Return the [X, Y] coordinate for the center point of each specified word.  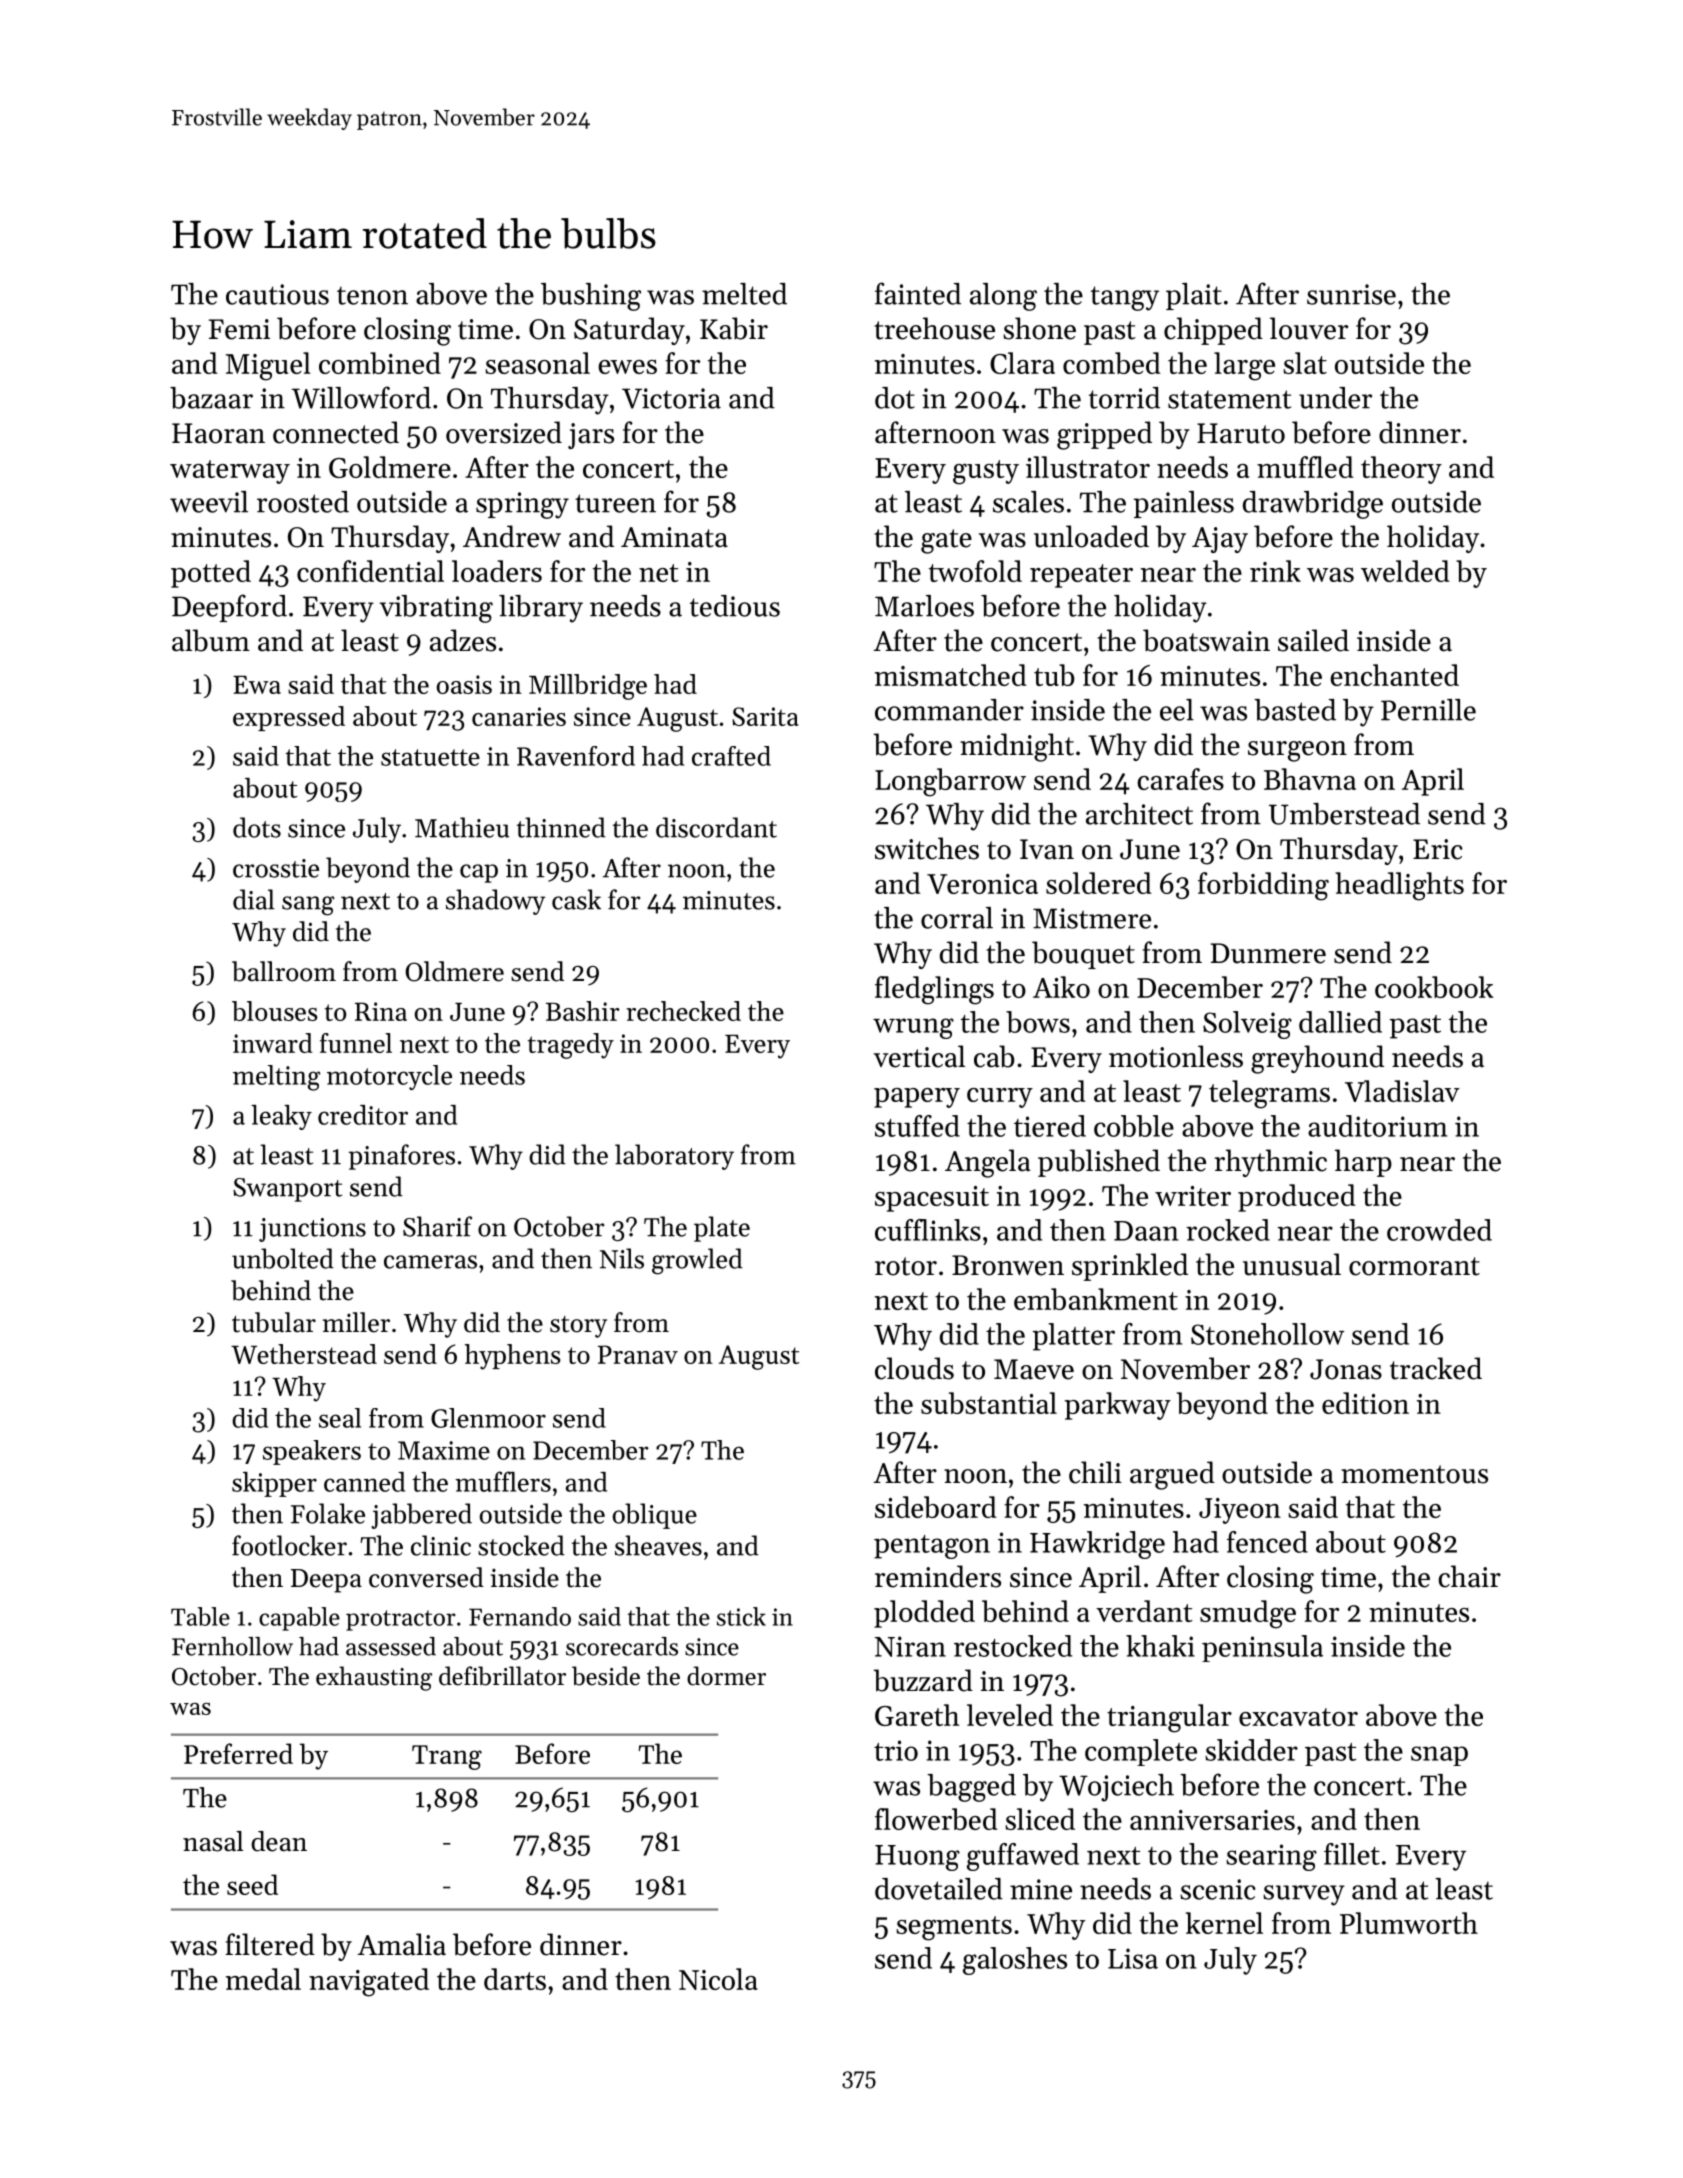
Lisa [1133, 1958]
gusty [986, 472]
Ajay [1220, 540]
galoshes [1015, 1961]
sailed [1313, 640]
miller [356, 1322]
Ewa [257, 685]
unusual [1292, 1264]
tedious [735, 606]
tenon [372, 295]
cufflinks [928, 1230]
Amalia [401, 1944]
